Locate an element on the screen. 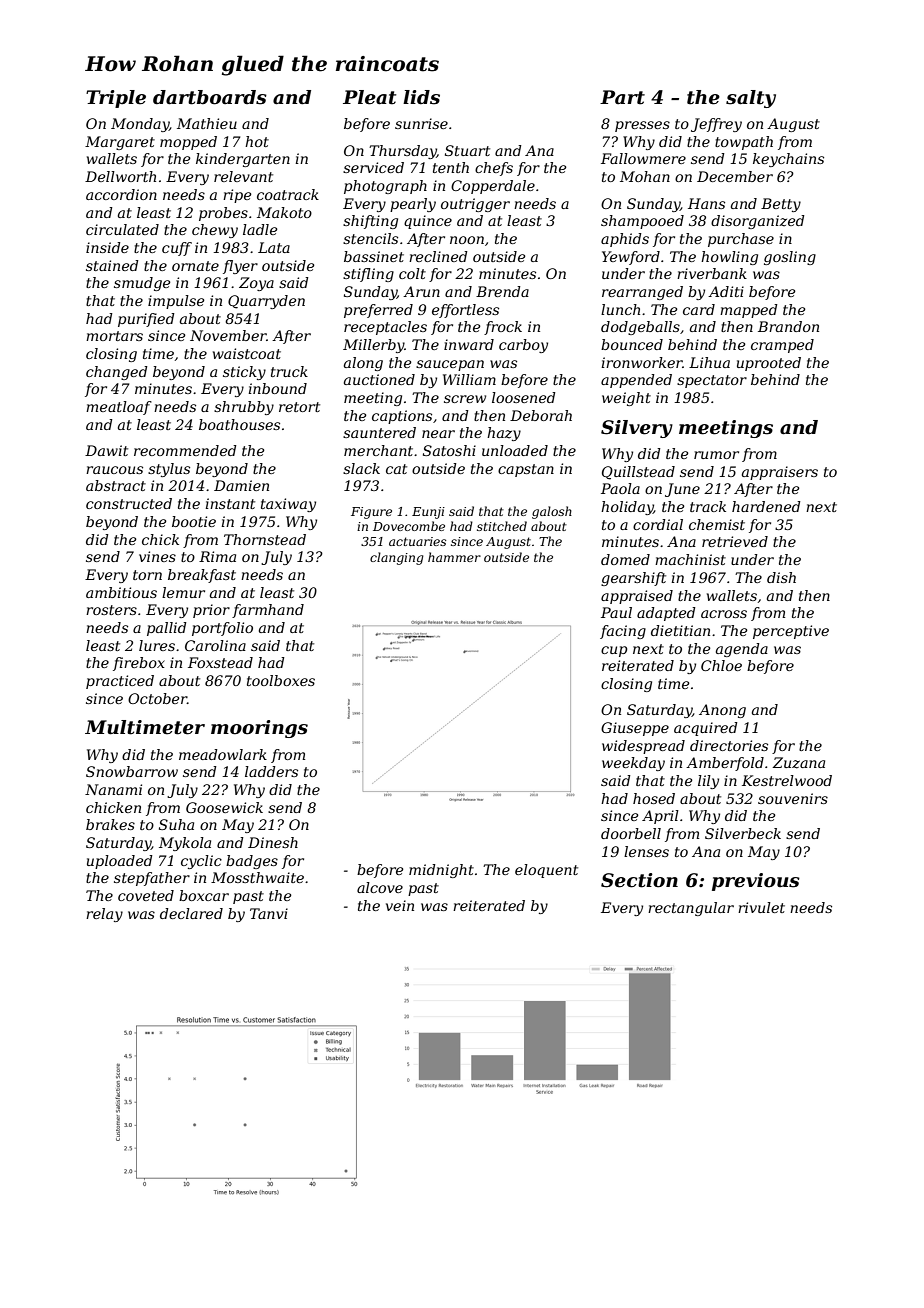 The image size is (924, 1308). ambitious is located at coordinates (121, 592).
